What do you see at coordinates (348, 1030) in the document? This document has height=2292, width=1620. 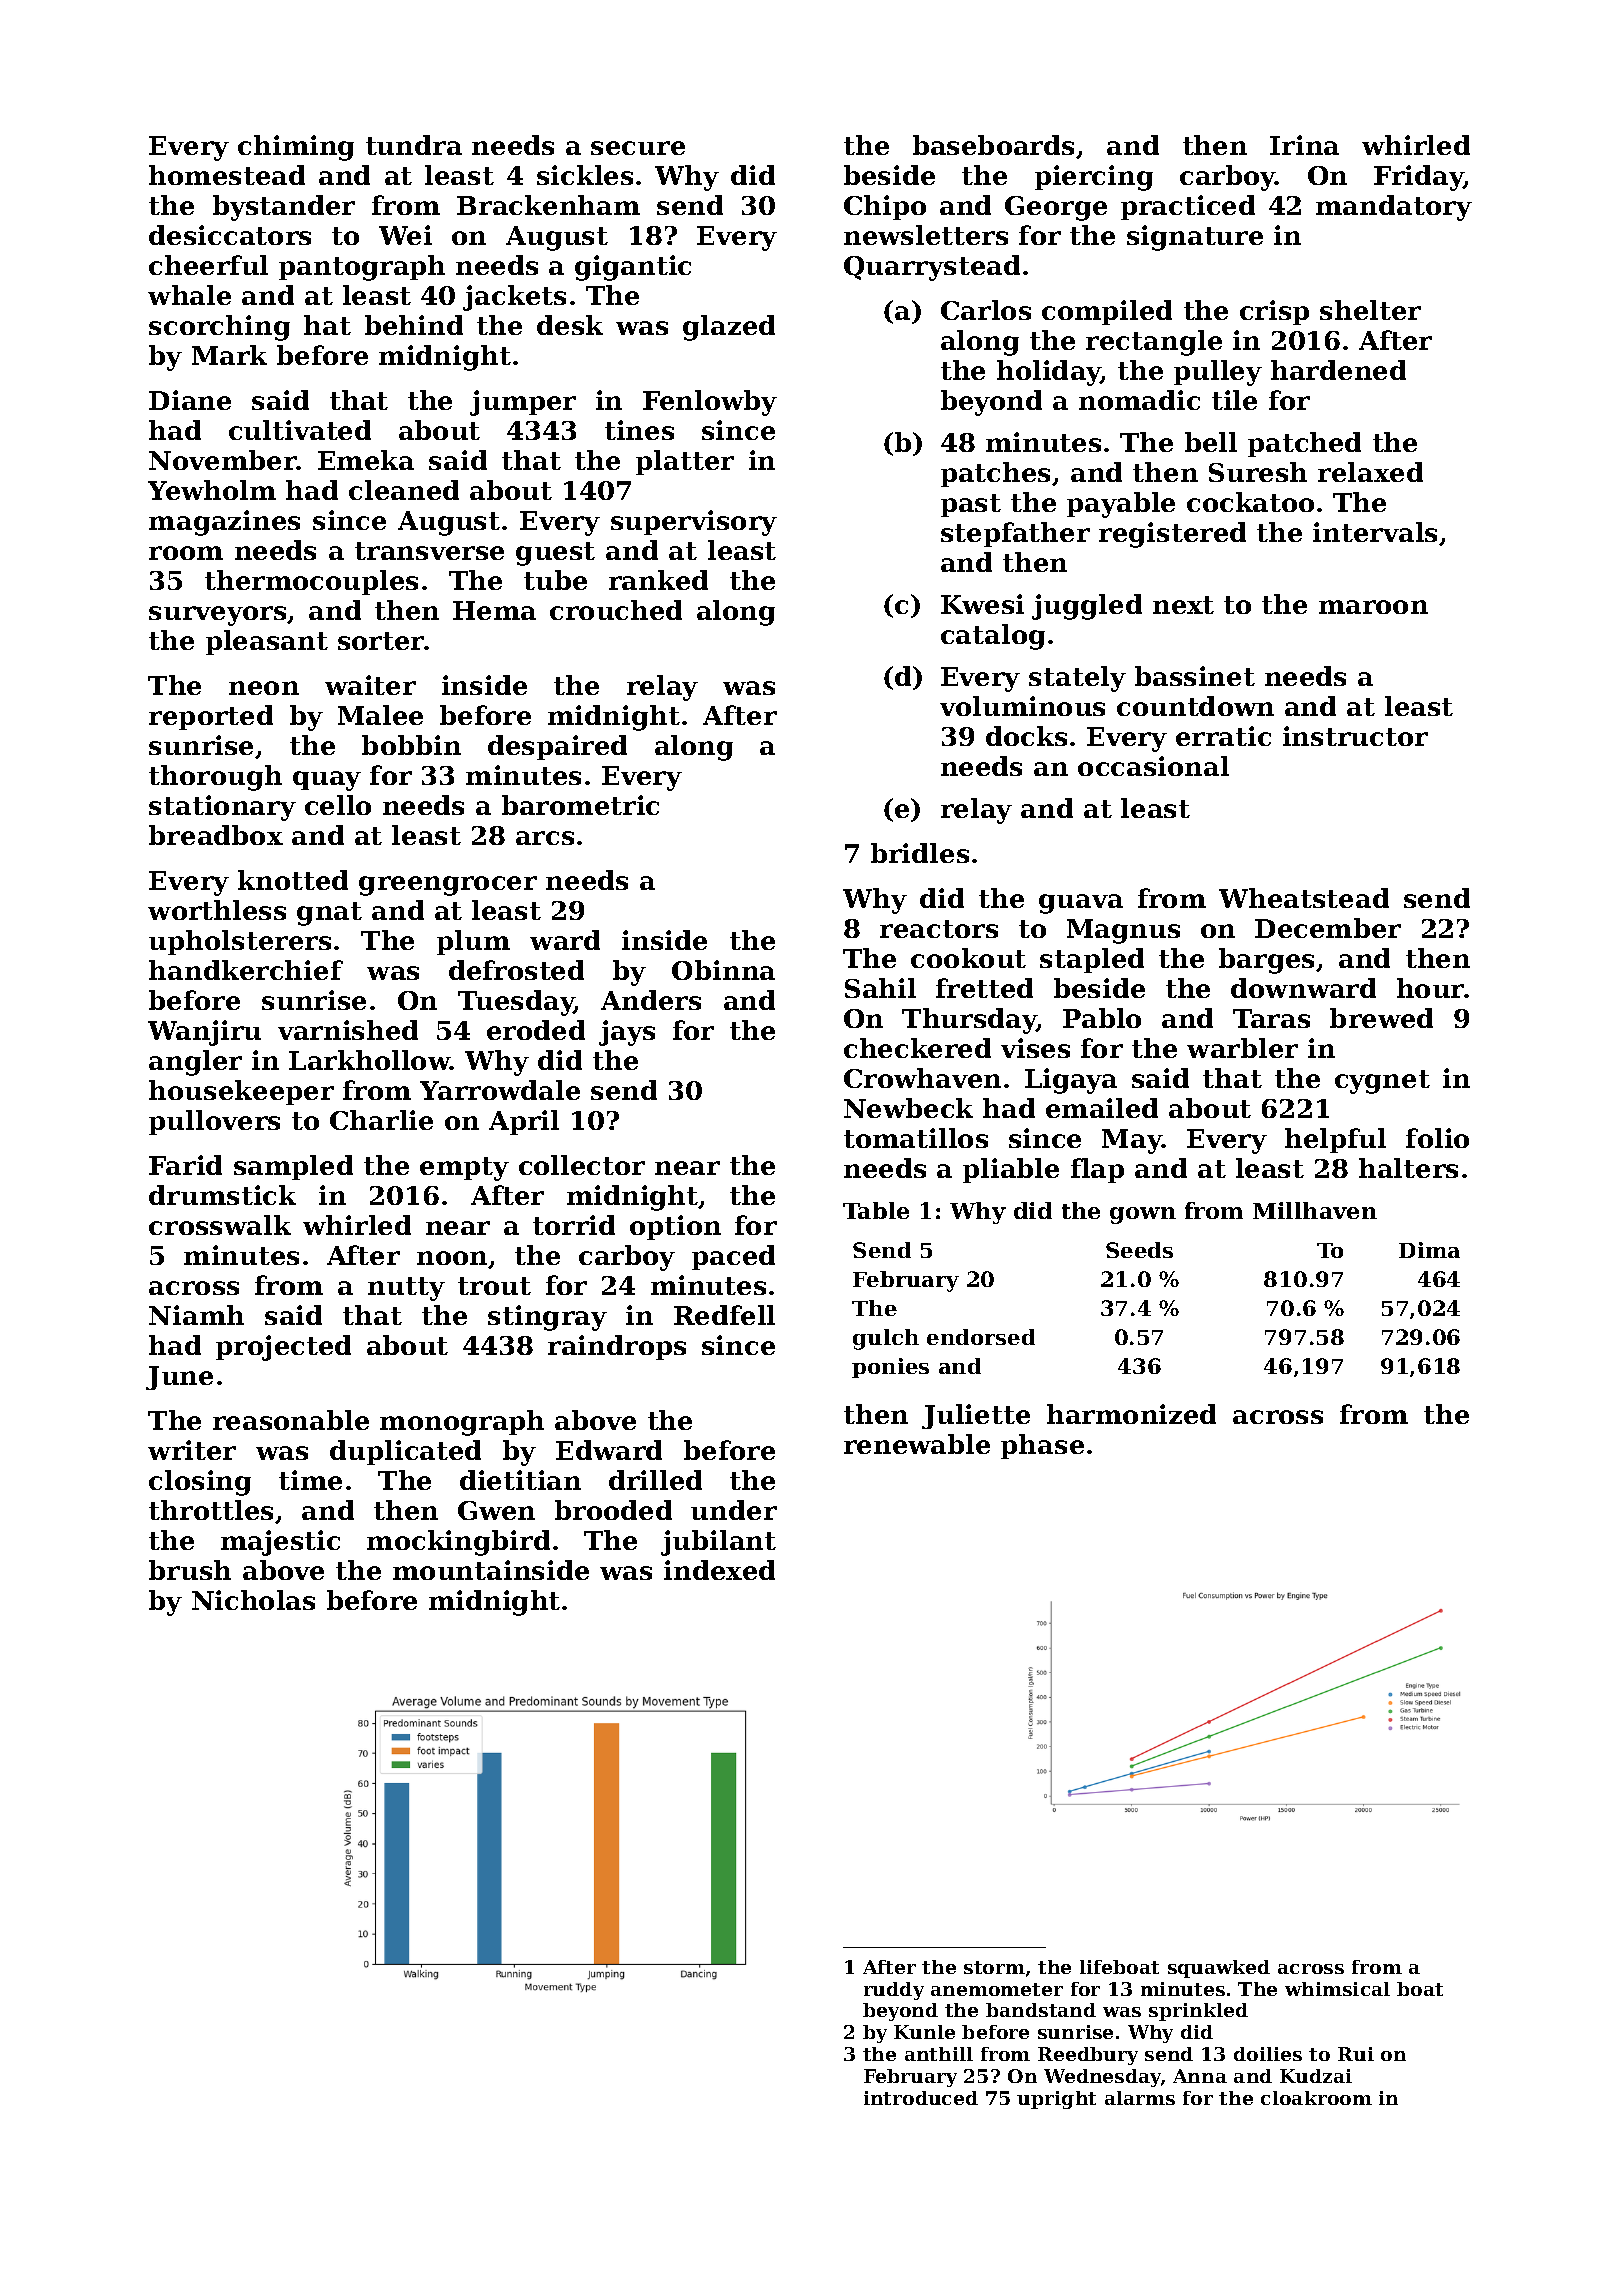 I see `varnished` at bounding box center [348, 1030].
